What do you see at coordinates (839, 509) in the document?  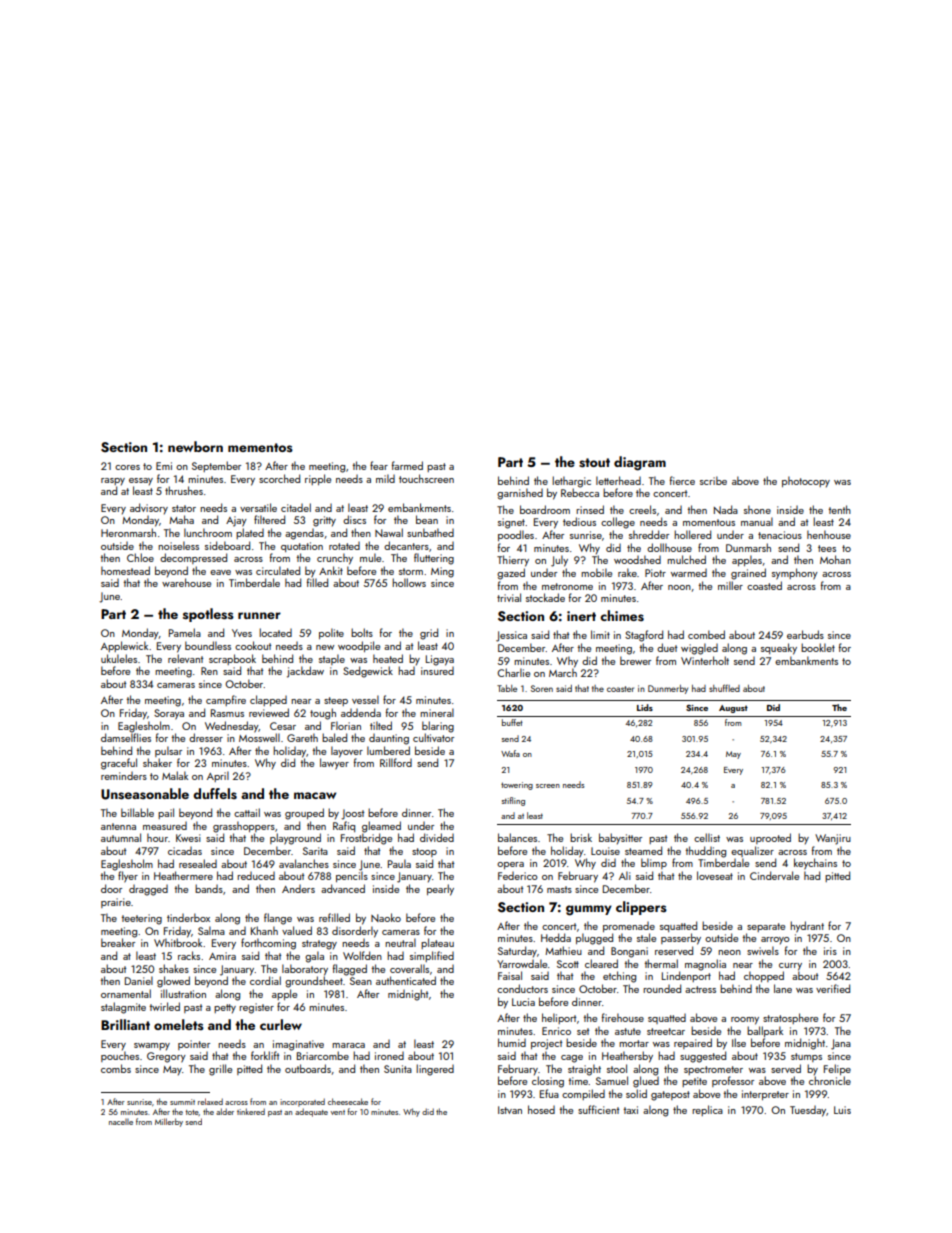 I see `tenth` at bounding box center [839, 509].
